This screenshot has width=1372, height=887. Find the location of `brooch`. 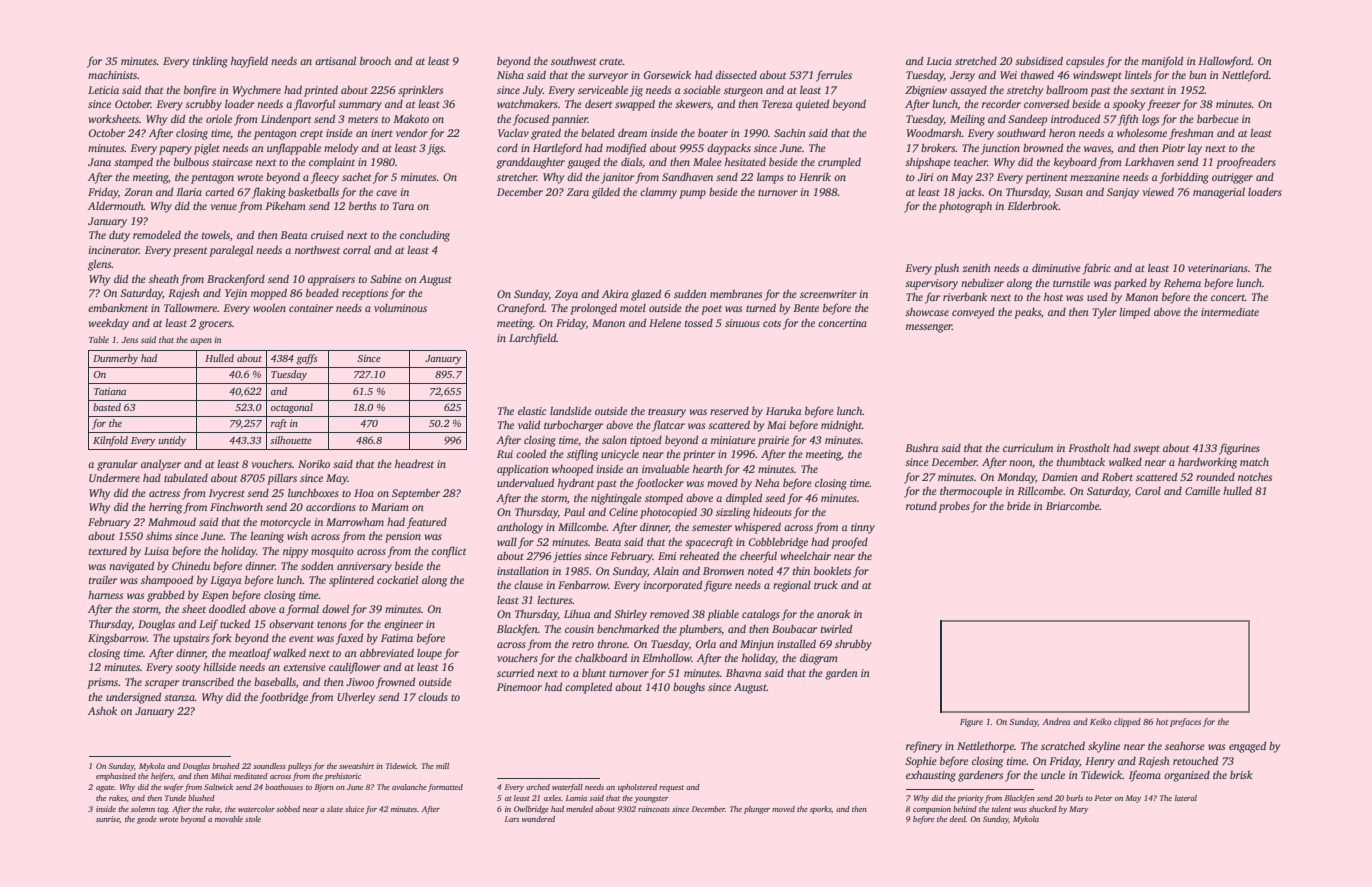

brooch is located at coordinates (375, 60).
